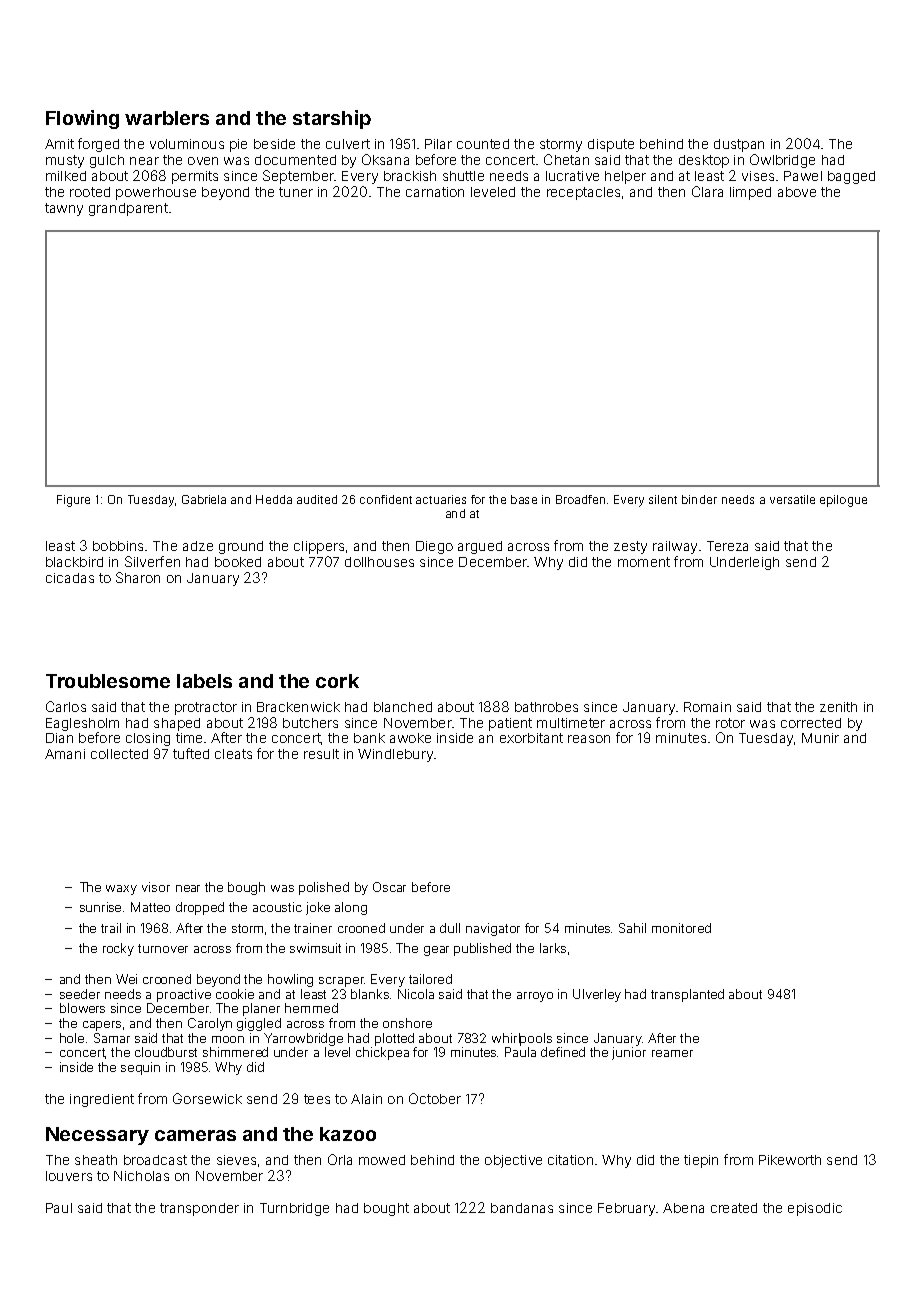  What do you see at coordinates (513, 1161) in the screenshot?
I see `objective` at bounding box center [513, 1161].
